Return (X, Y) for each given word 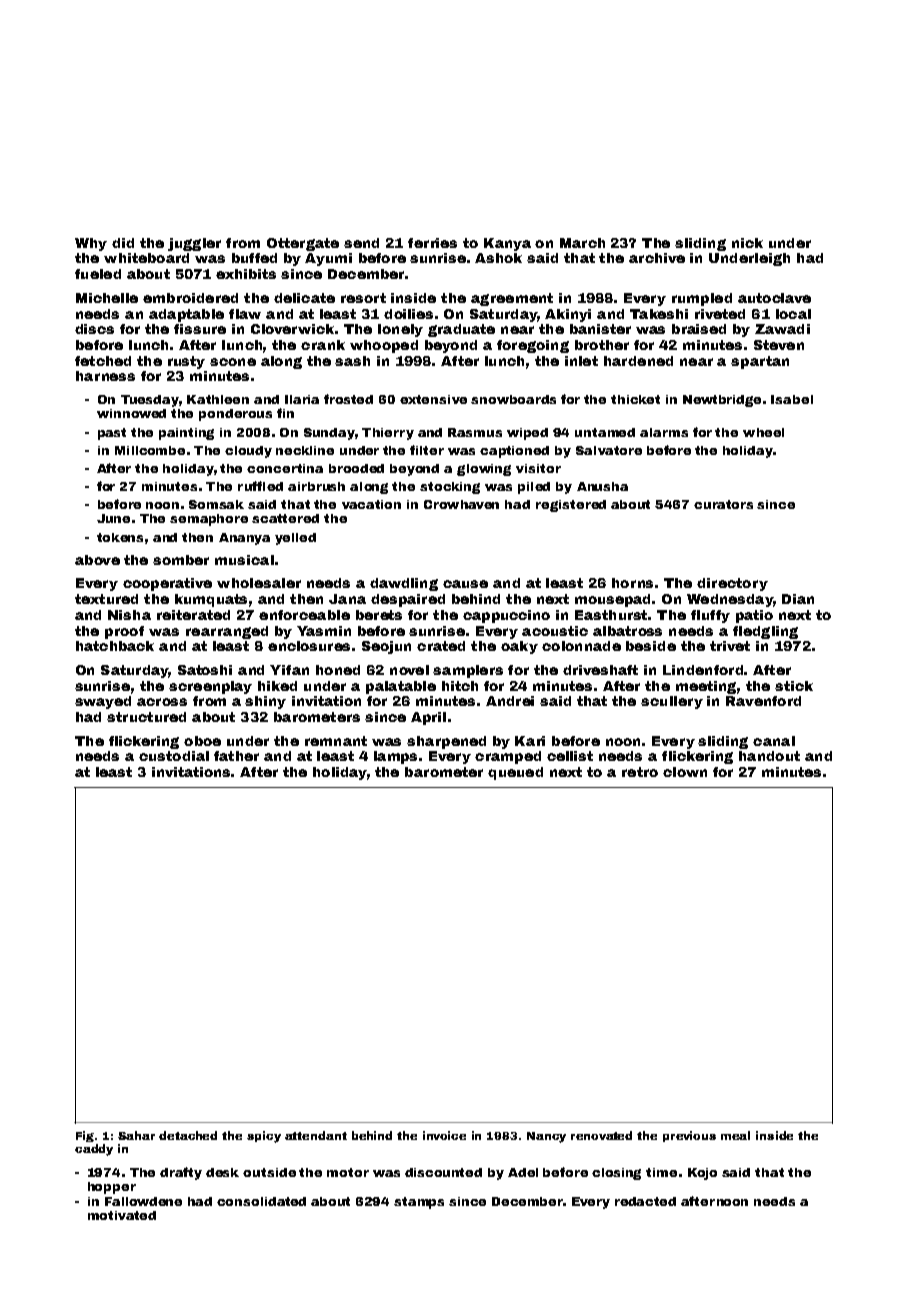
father (236, 756)
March (582, 243)
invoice (444, 1135)
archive (657, 258)
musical (244, 560)
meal (735, 1135)
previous (689, 1136)
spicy (264, 1137)
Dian (798, 599)
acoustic (555, 631)
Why (91, 244)
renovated (601, 1135)
